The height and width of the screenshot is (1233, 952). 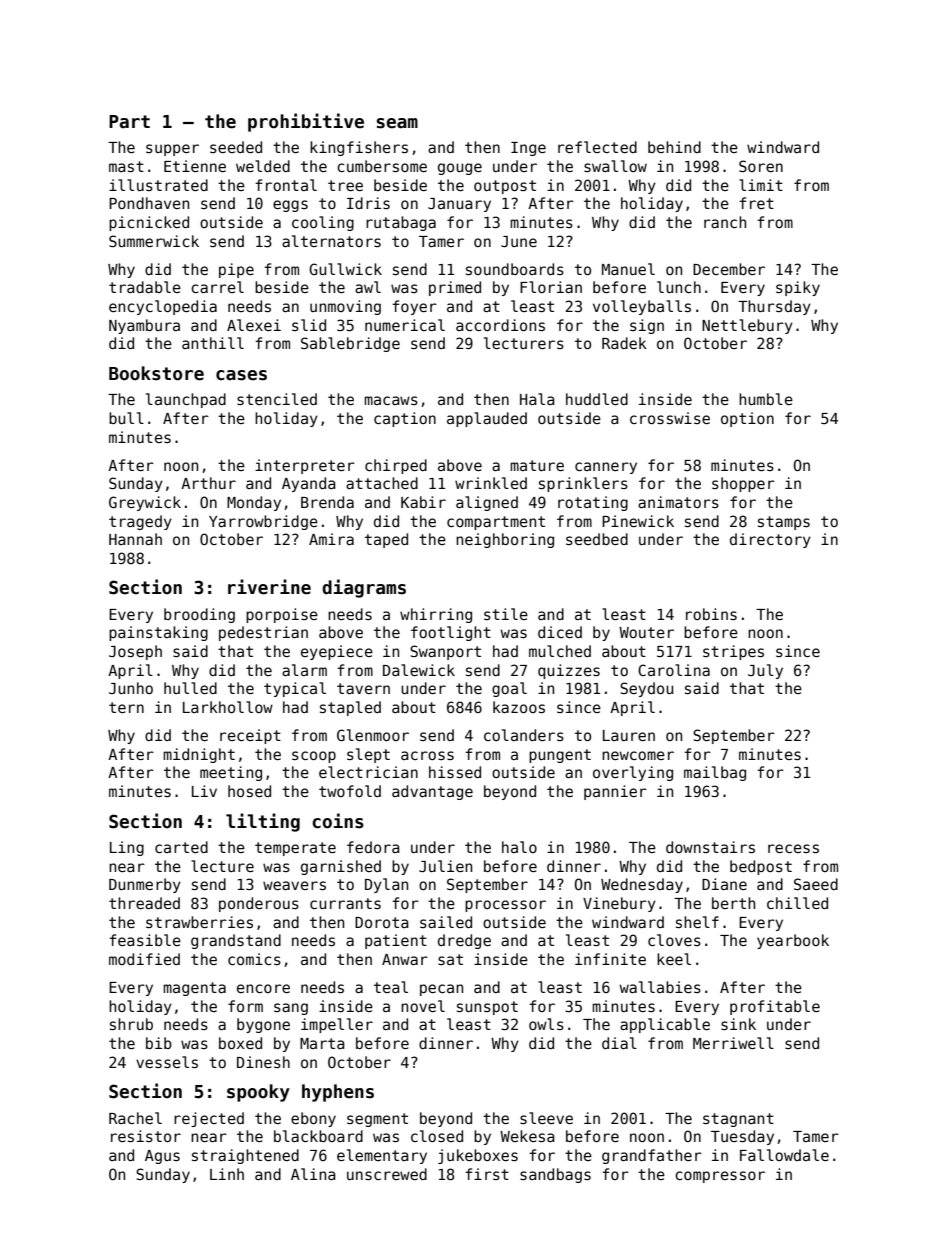 What do you see at coordinates (711, 614) in the screenshot?
I see `robins` at bounding box center [711, 614].
